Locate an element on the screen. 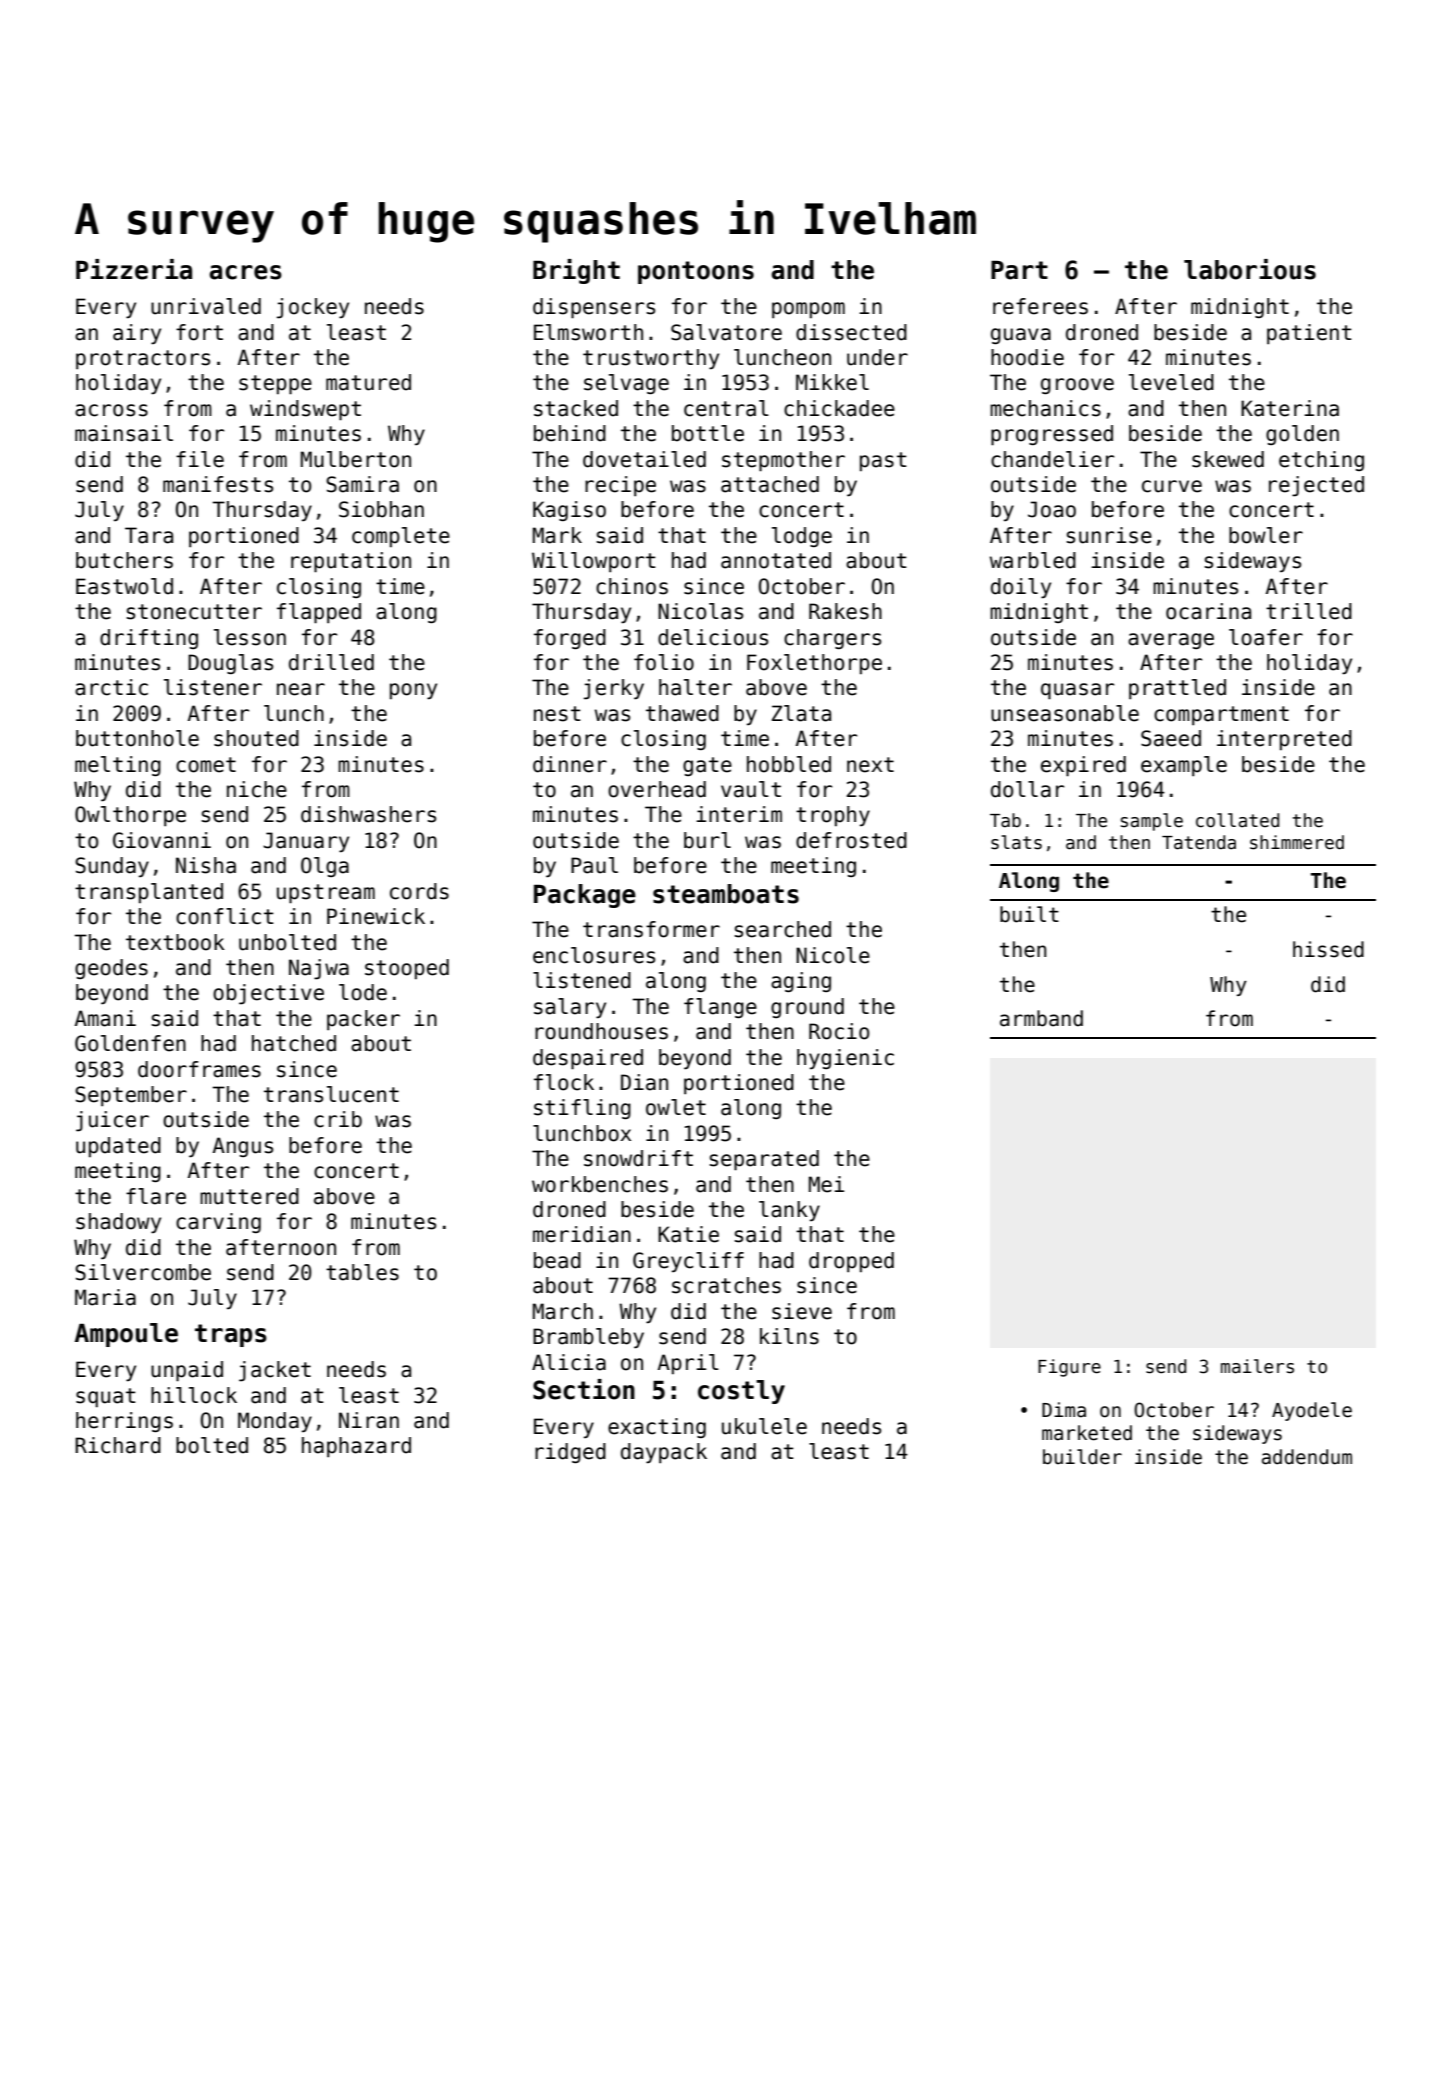 This screenshot has width=1450, height=2100. laborious is located at coordinates (1250, 269).
